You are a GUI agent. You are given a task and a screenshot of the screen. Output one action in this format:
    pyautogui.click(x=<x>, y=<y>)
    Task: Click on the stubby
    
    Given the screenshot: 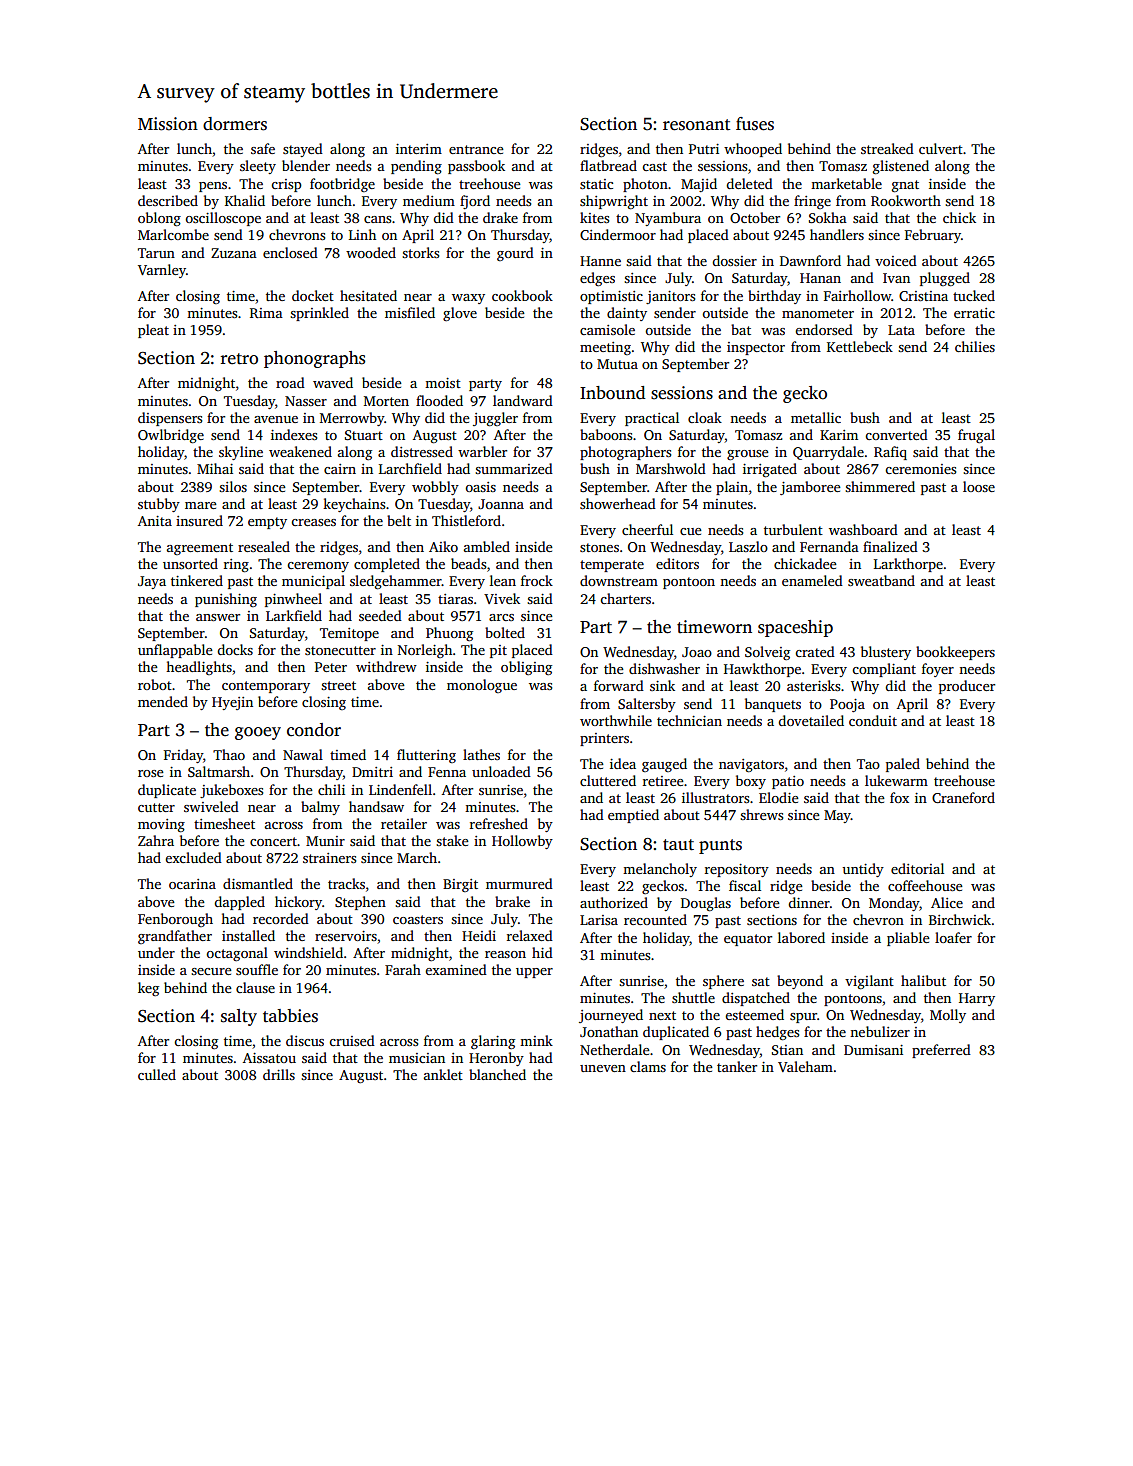 What is the action you would take?
    pyautogui.click(x=159, y=505)
